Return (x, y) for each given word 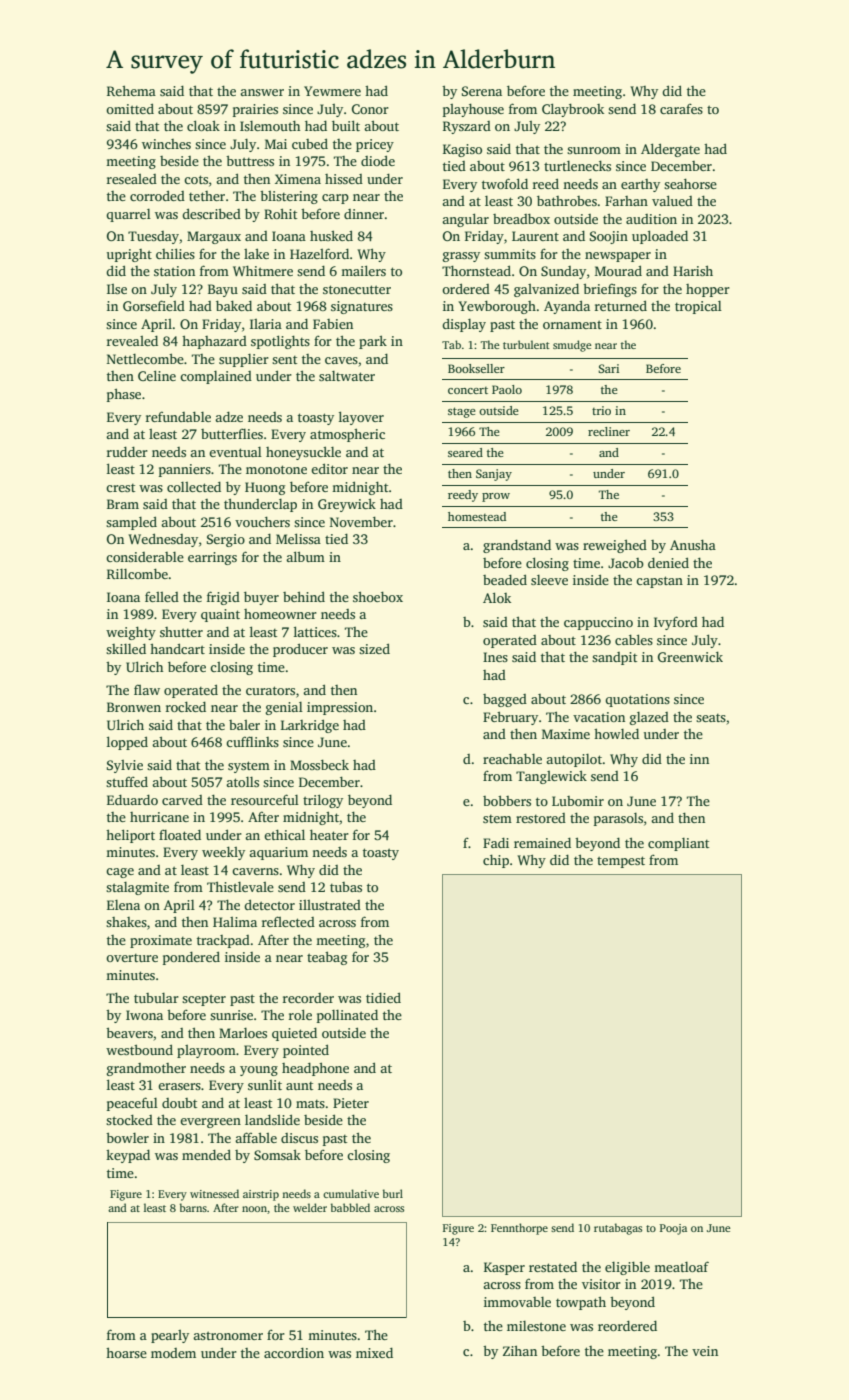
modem (173, 1353)
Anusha (693, 544)
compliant (678, 844)
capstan (659, 582)
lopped (127, 743)
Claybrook (573, 110)
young (259, 1071)
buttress (250, 160)
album (305, 556)
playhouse (473, 110)
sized (374, 648)
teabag (327, 958)
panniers (185, 470)
